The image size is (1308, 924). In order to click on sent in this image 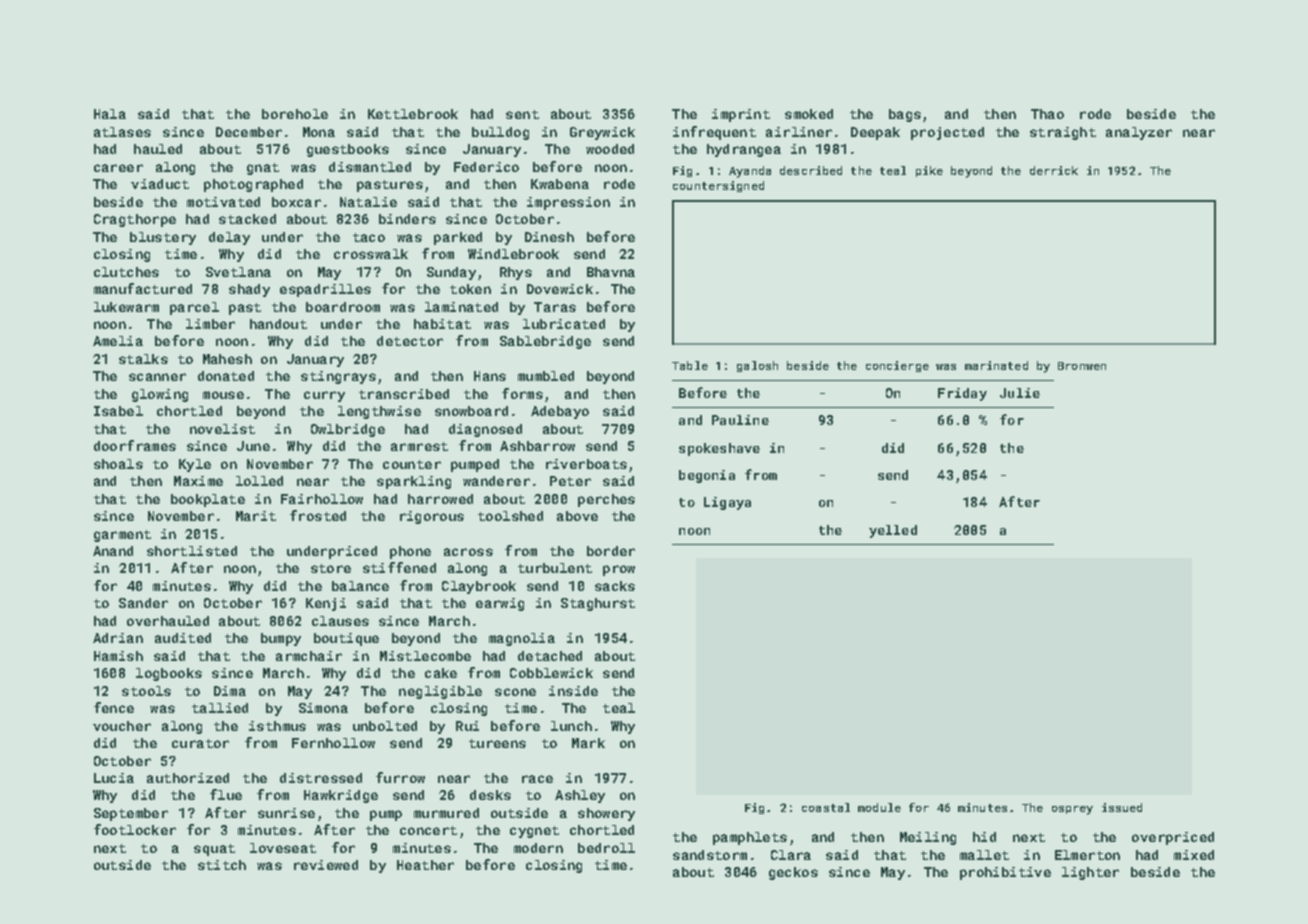, I will do `click(522, 114)`.
